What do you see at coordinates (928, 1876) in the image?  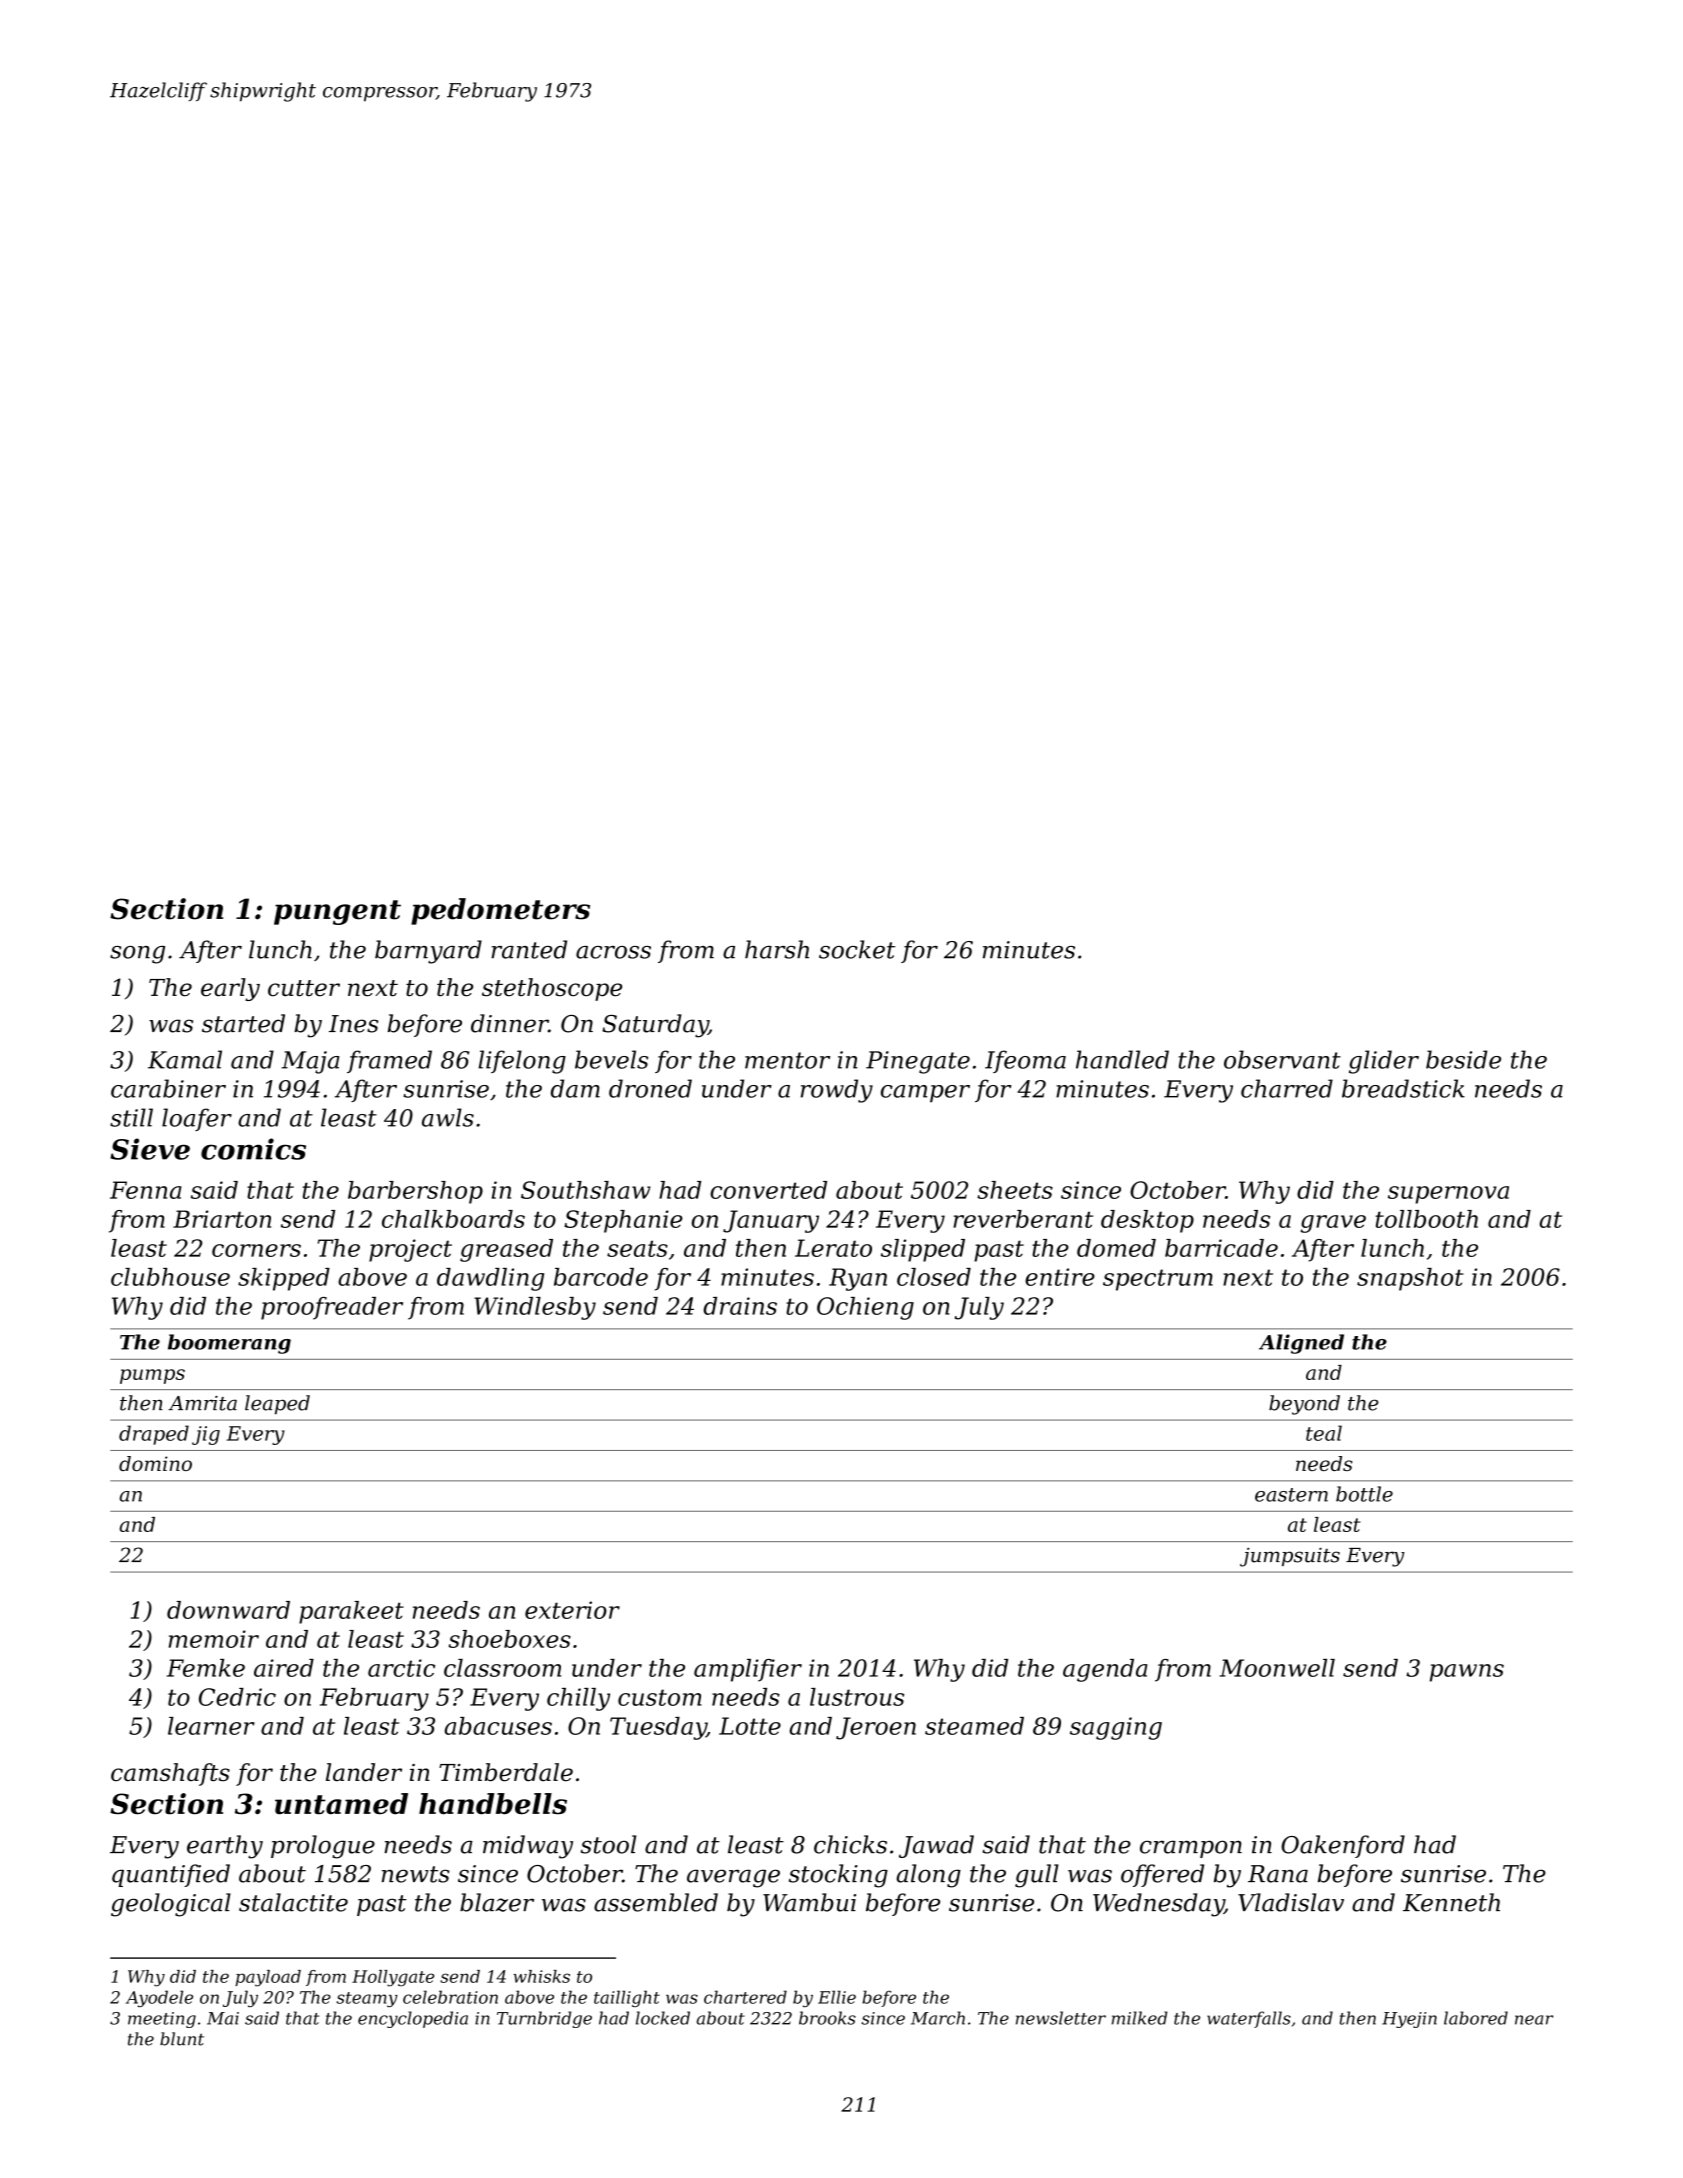 I see `along` at bounding box center [928, 1876].
